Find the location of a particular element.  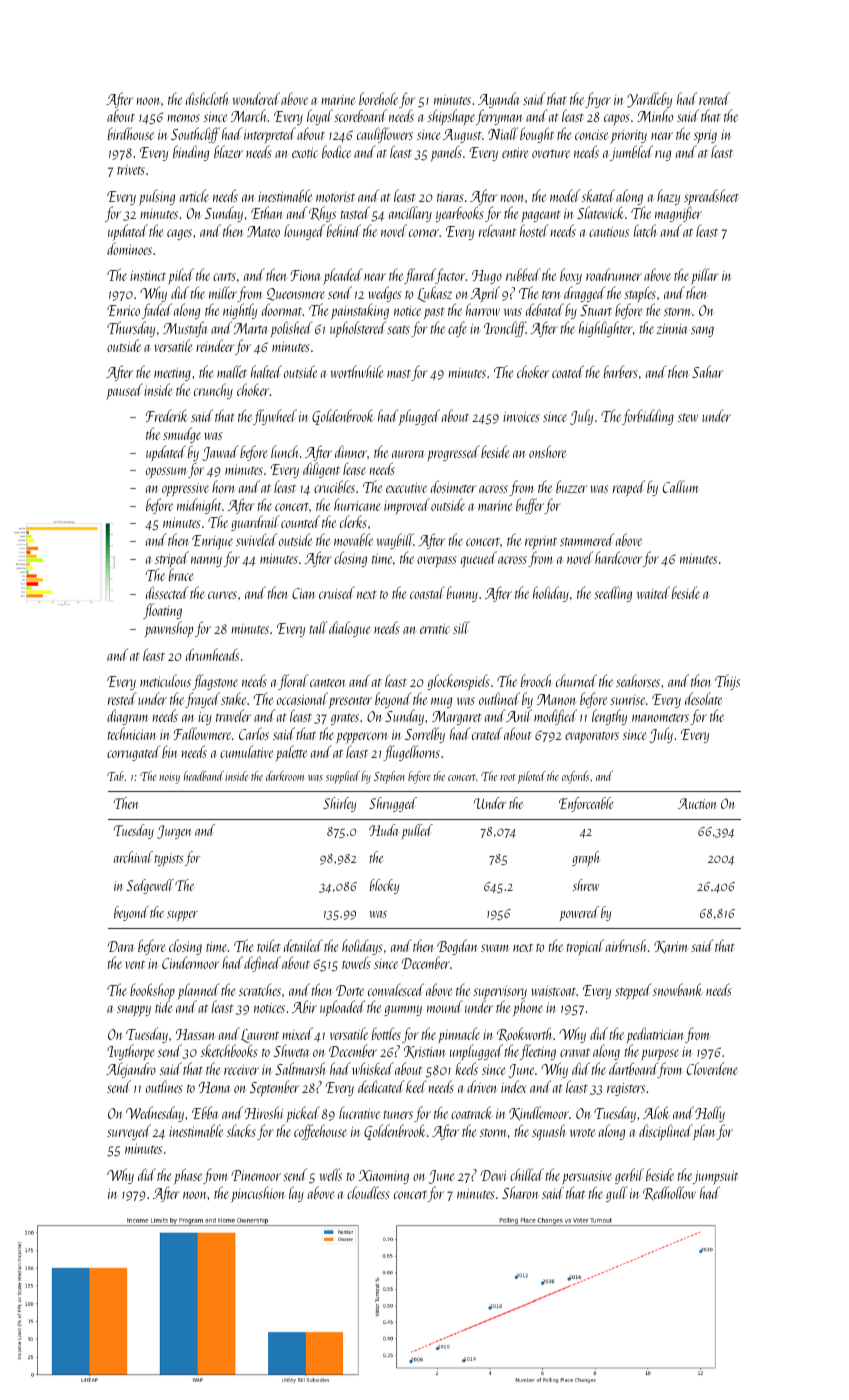

toilet is located at coordinates (269, 945).
